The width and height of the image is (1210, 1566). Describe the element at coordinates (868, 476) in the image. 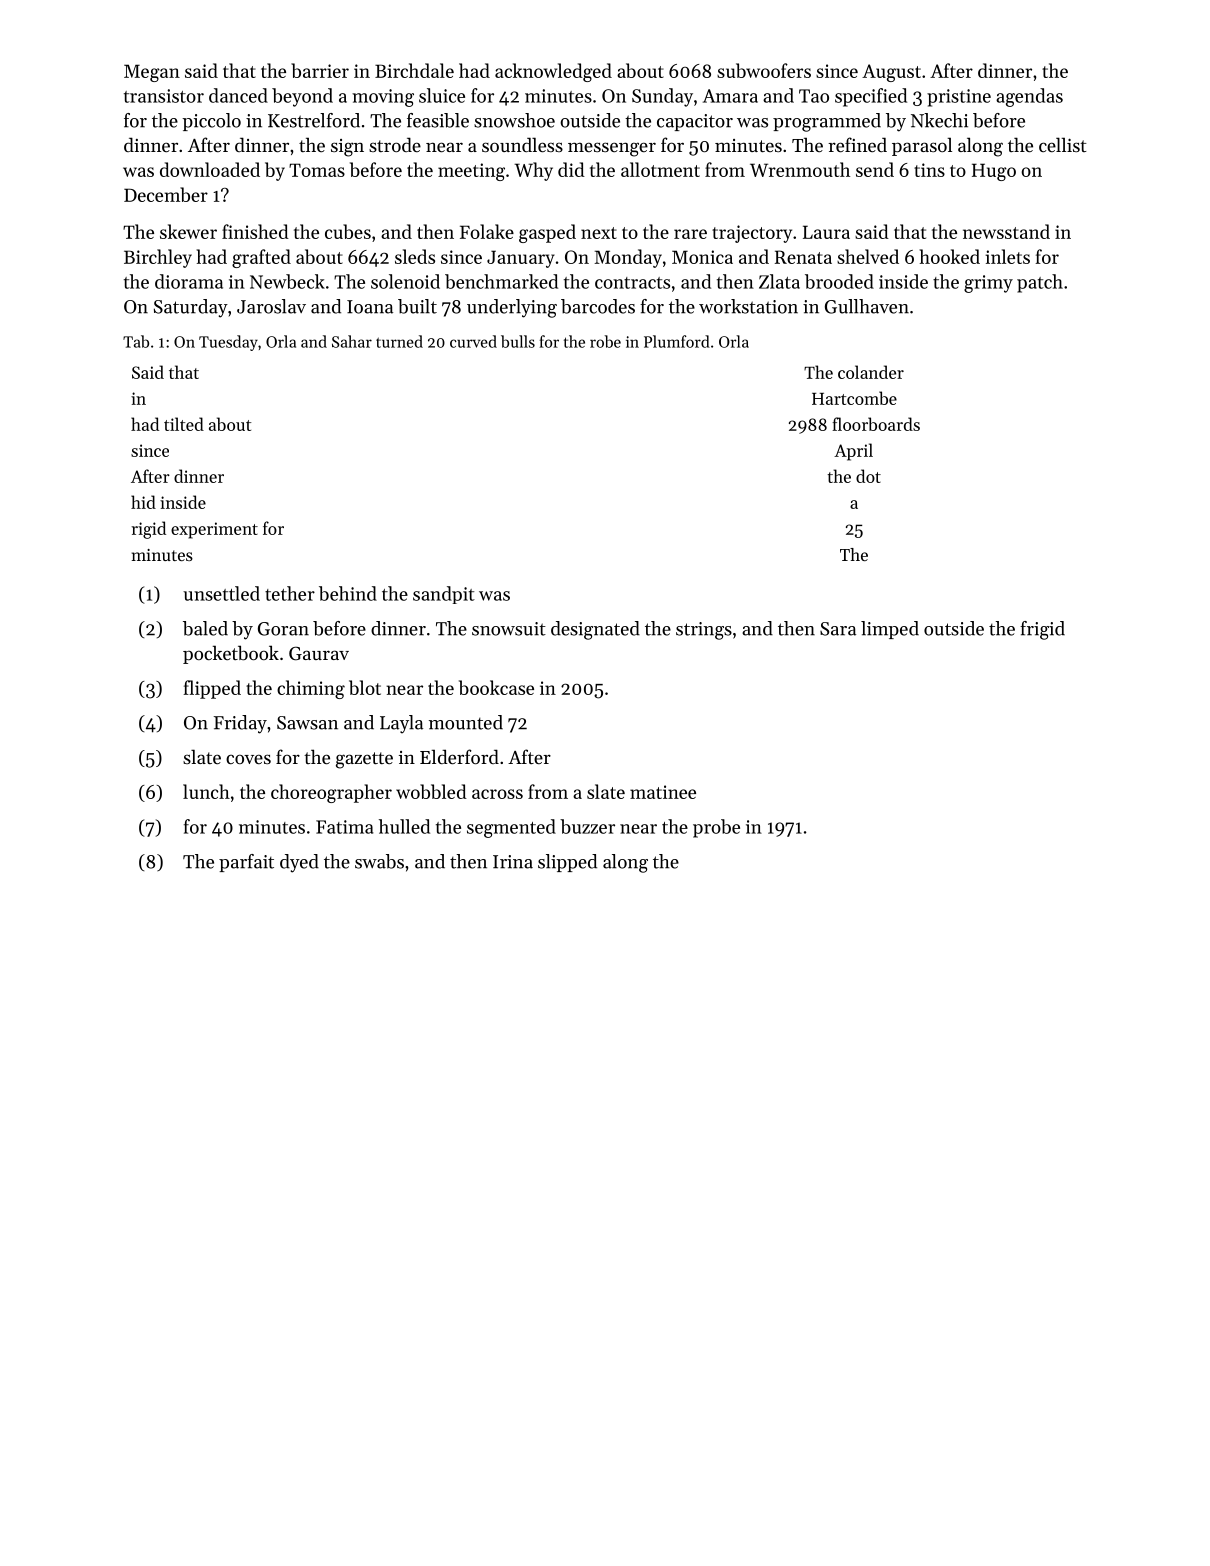

I see `dot` at that location.
